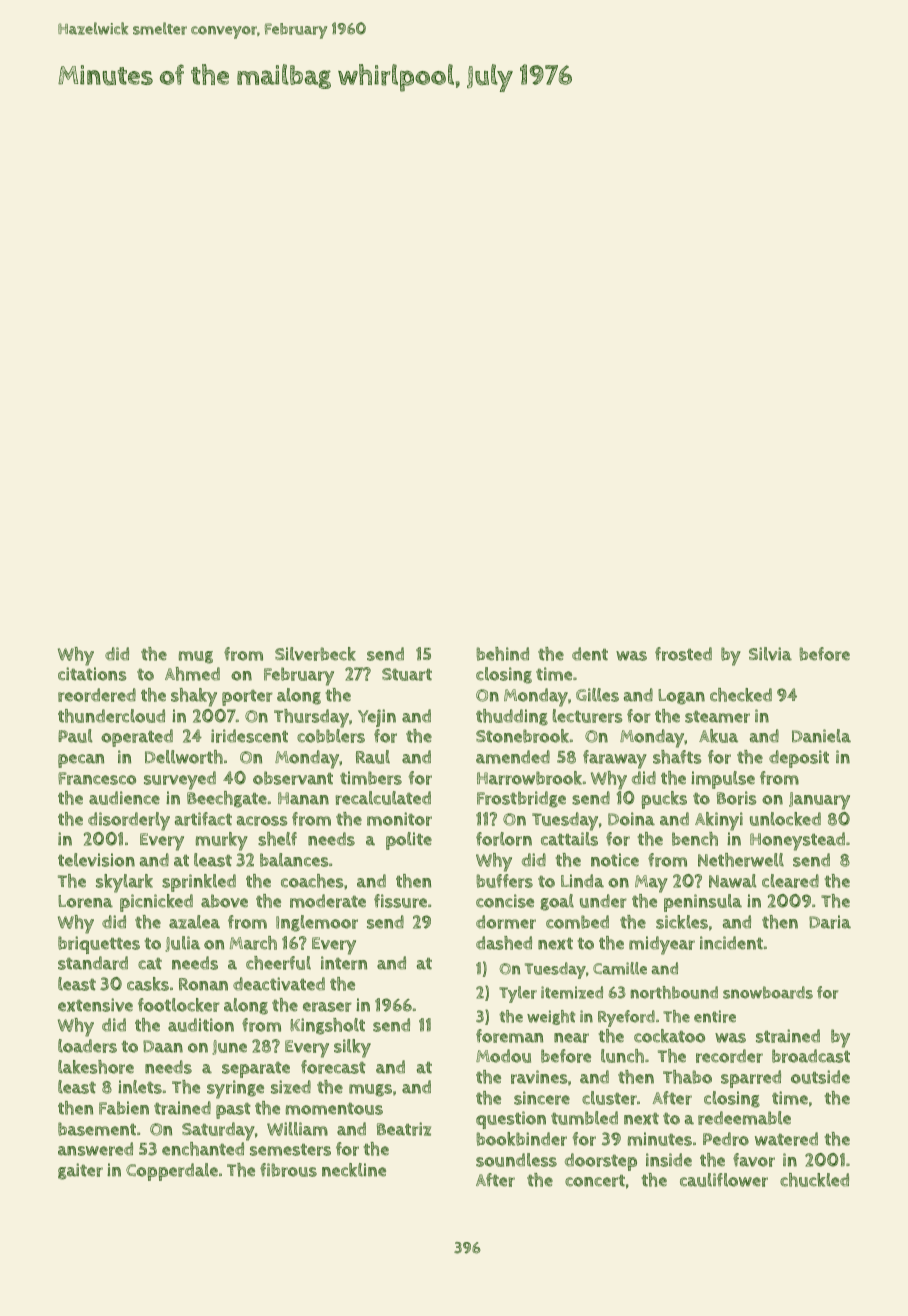 The height and width of the image is (1316, 908). What do you see at coordinates (529, 778) in the image?
I see `Harrowbrook` at bounding box center [529, 778].
